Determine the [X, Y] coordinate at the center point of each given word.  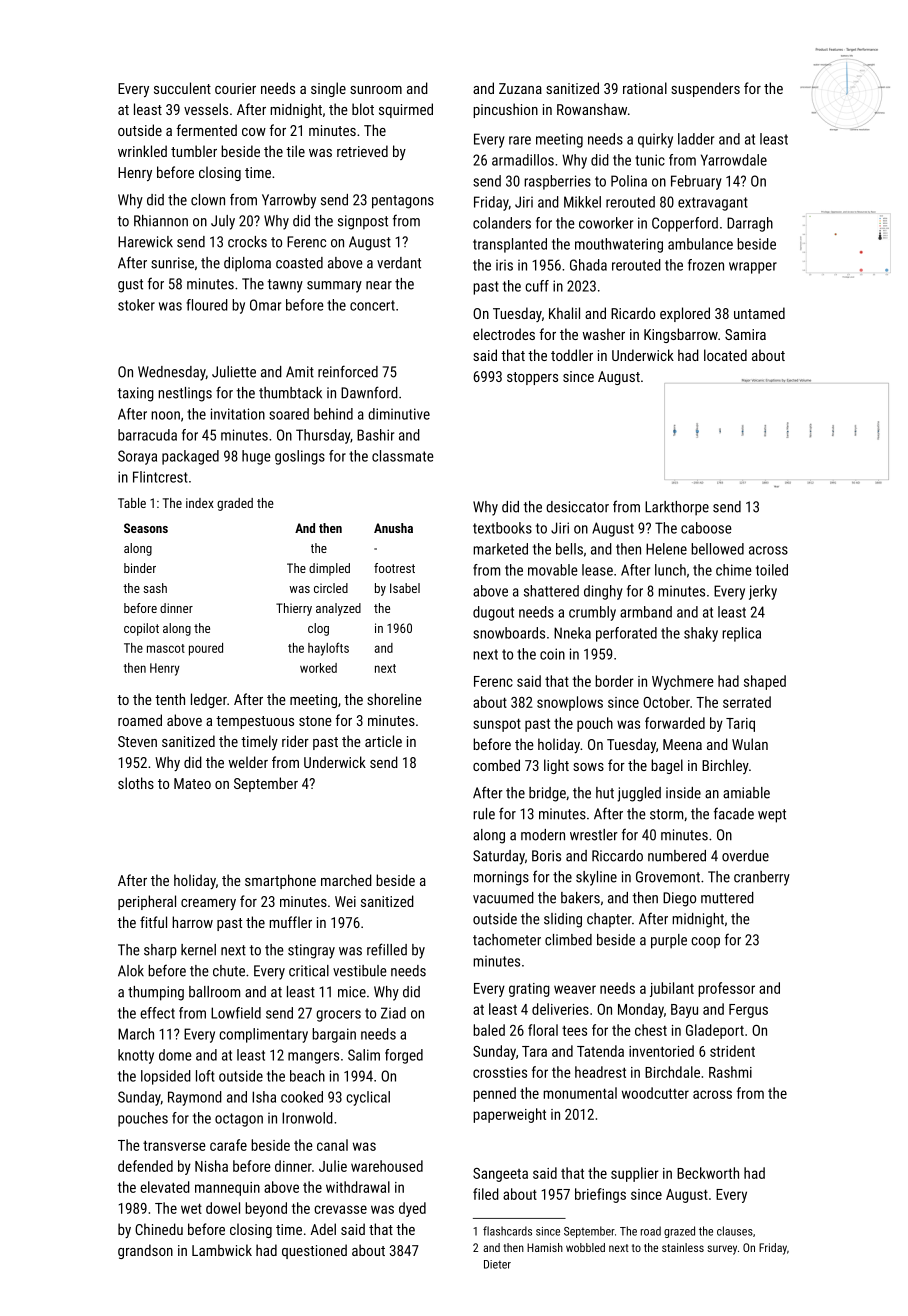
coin [552, 654]
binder [140, 568]
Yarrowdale [734, 160]
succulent [182, 88]
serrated [747, 702]
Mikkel [582, 202]
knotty [136, 1056]
